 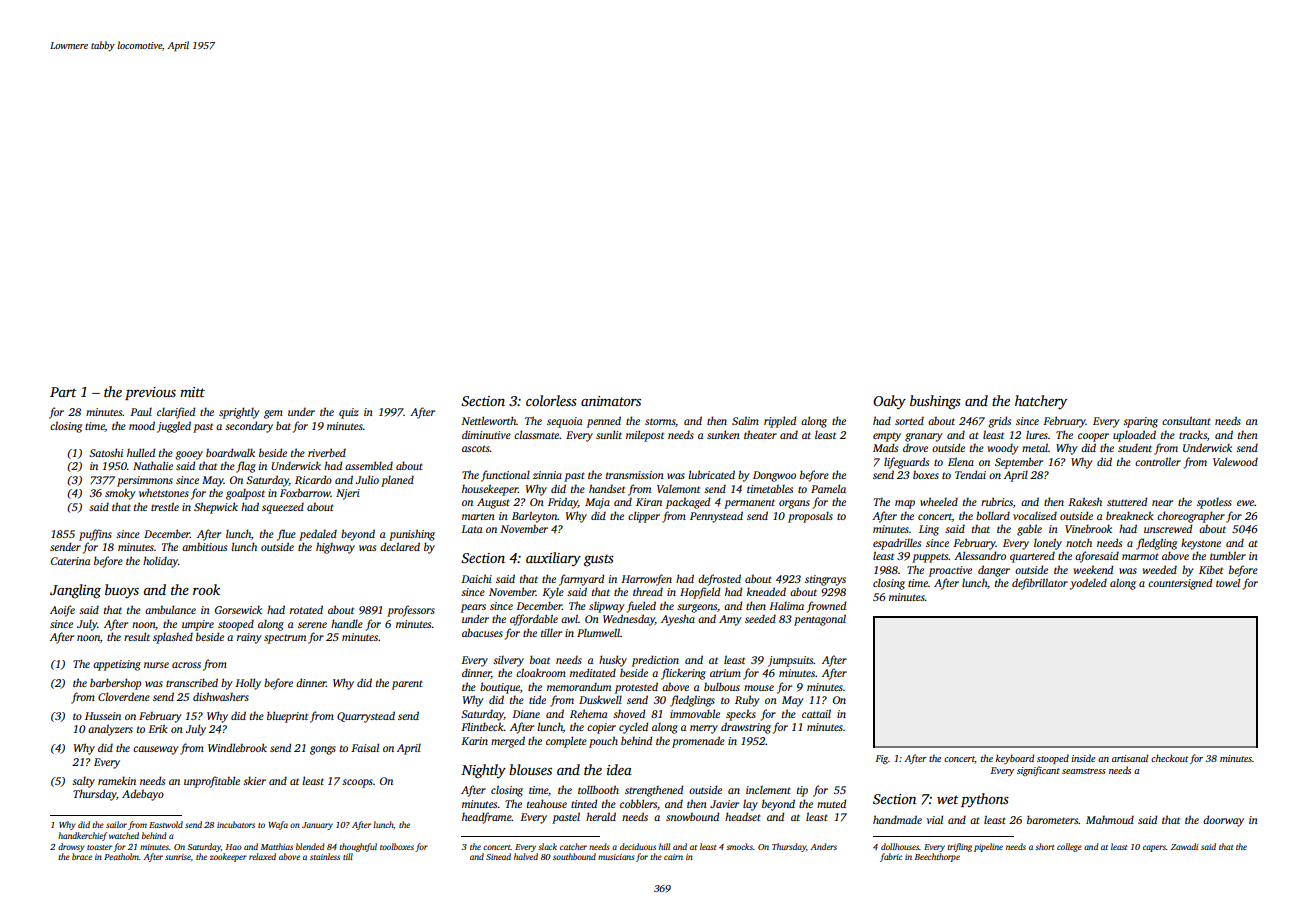 I want to click on Valemont, so click(x=678, y=488).
